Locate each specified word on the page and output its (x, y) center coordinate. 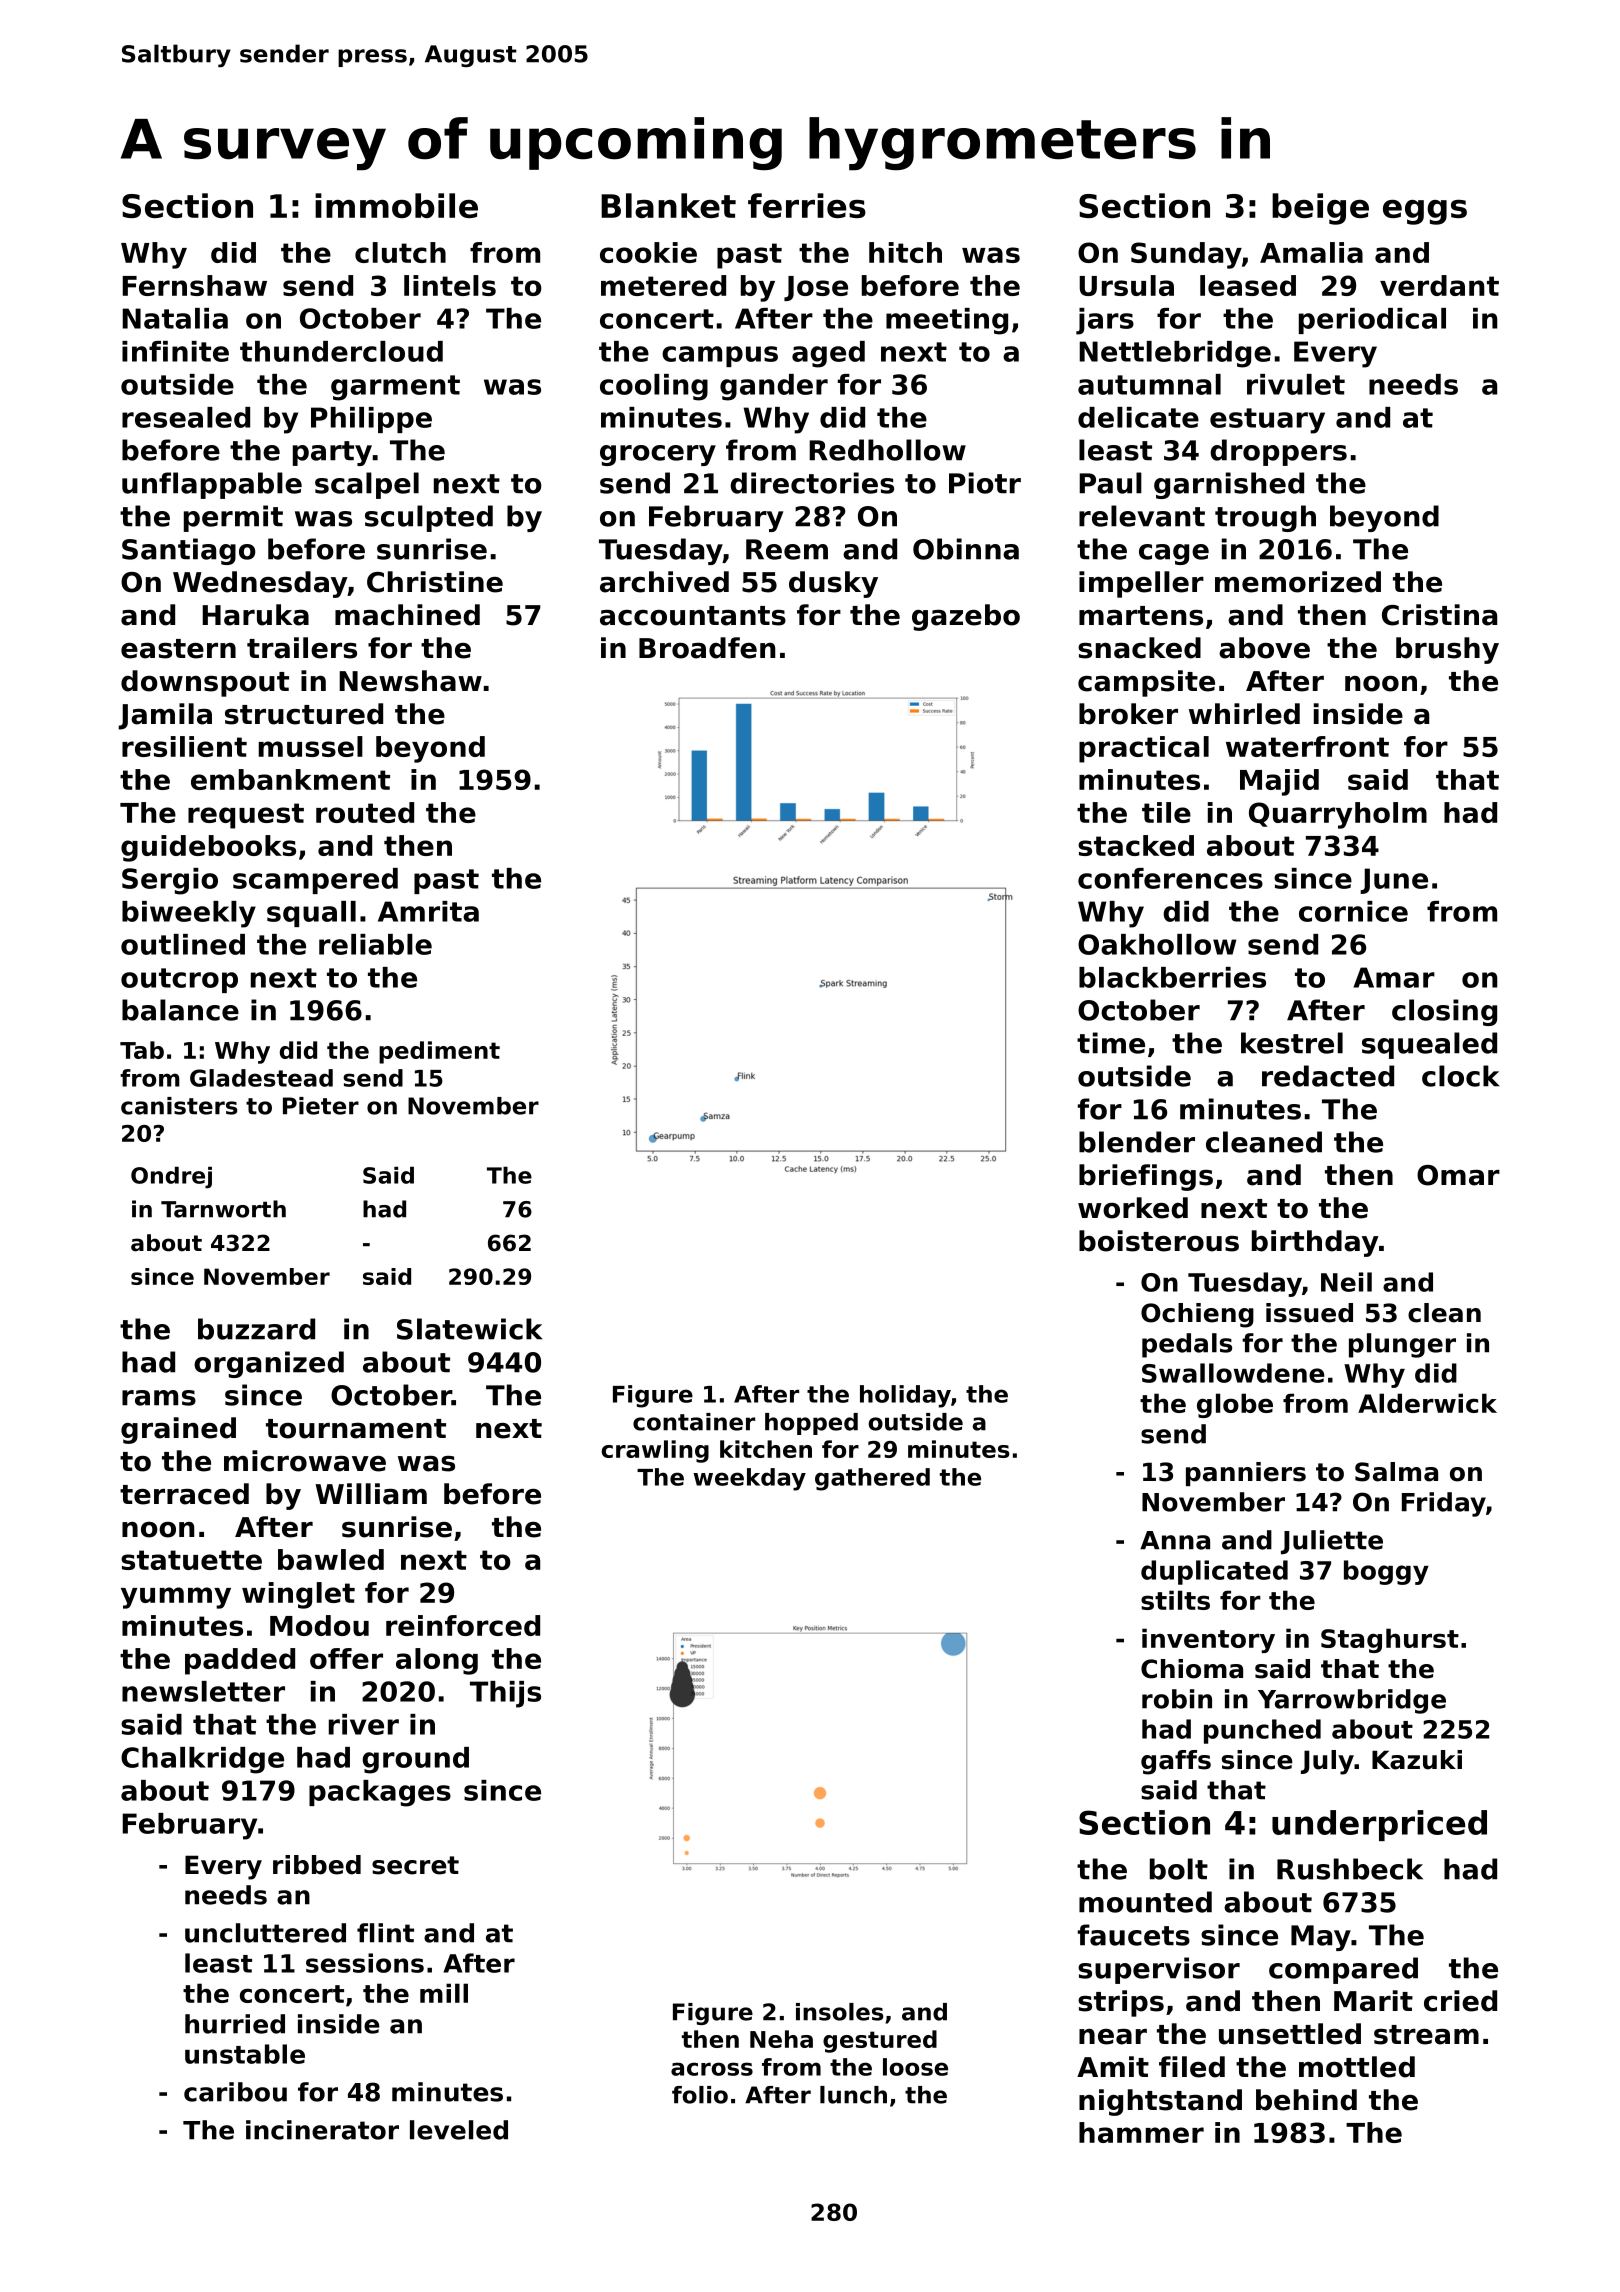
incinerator (322, 2130)
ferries (807, 205)
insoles (840, 2012)
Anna (1175, 1540)
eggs (1425, 212)
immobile (396, 205)
